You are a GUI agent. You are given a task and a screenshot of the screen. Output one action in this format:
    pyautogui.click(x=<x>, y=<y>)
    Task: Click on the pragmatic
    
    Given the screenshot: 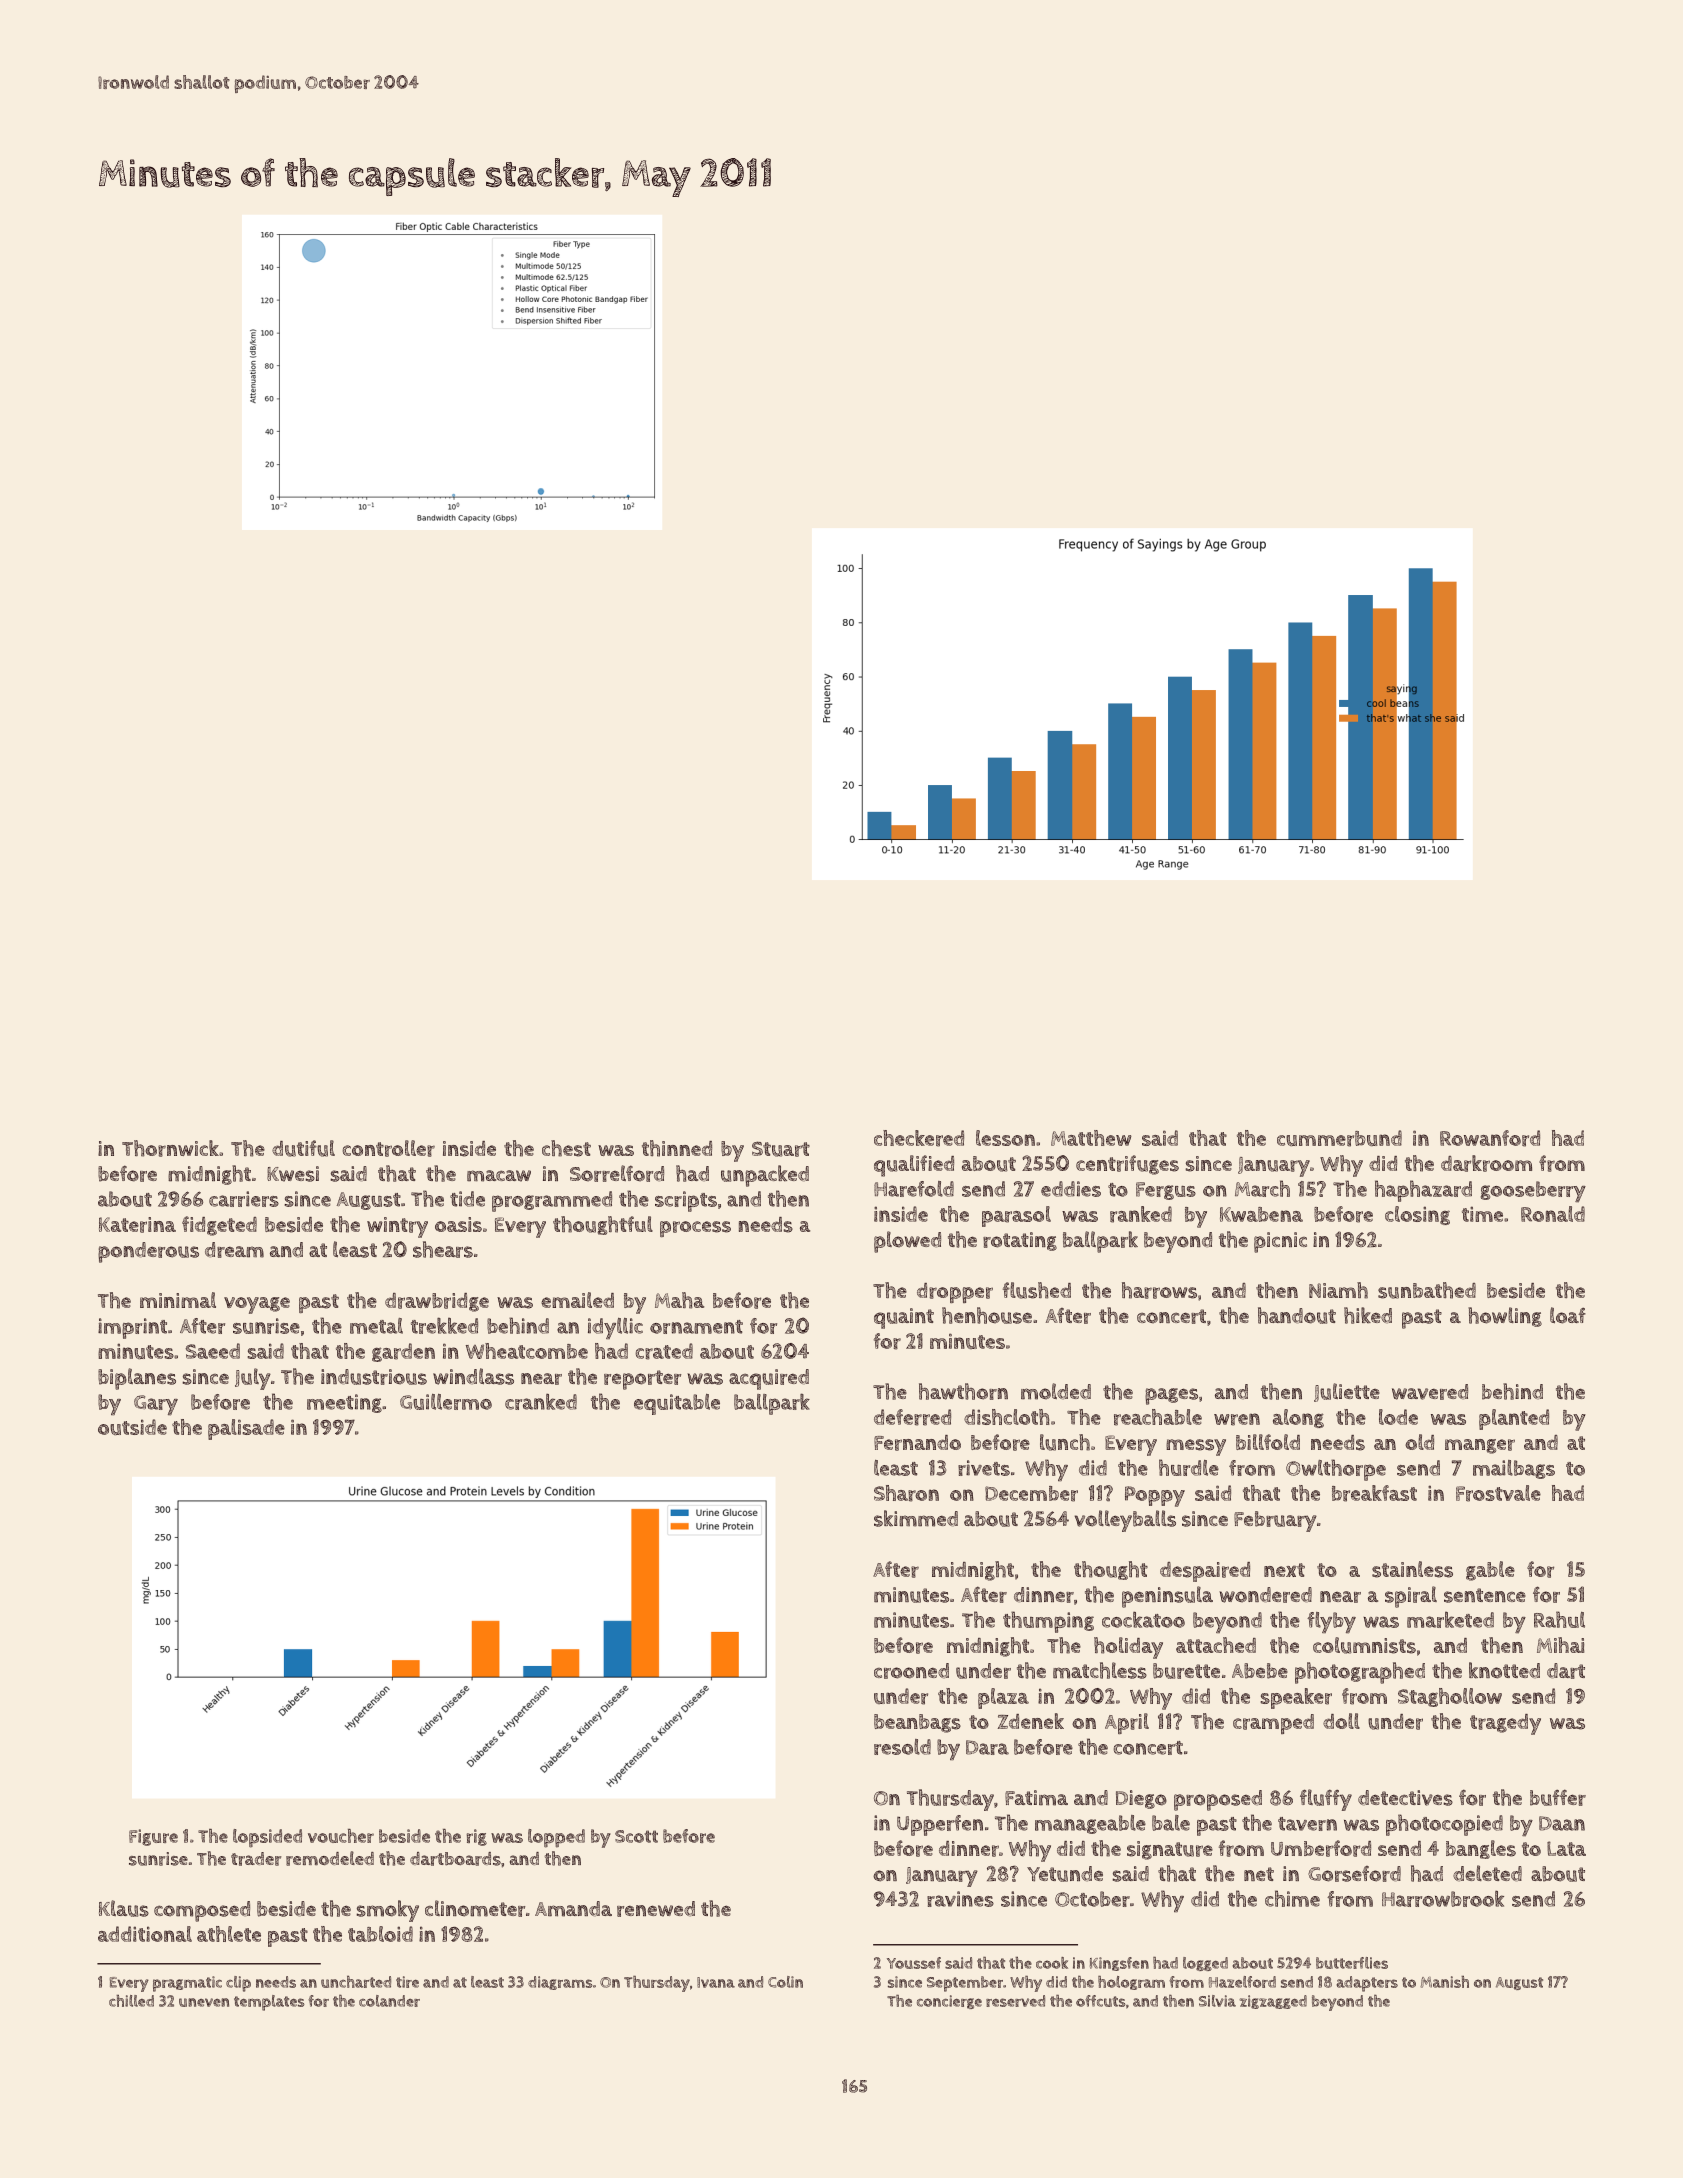 What is the action you would take?
    pyautogui.click(x=187, y=1984)
